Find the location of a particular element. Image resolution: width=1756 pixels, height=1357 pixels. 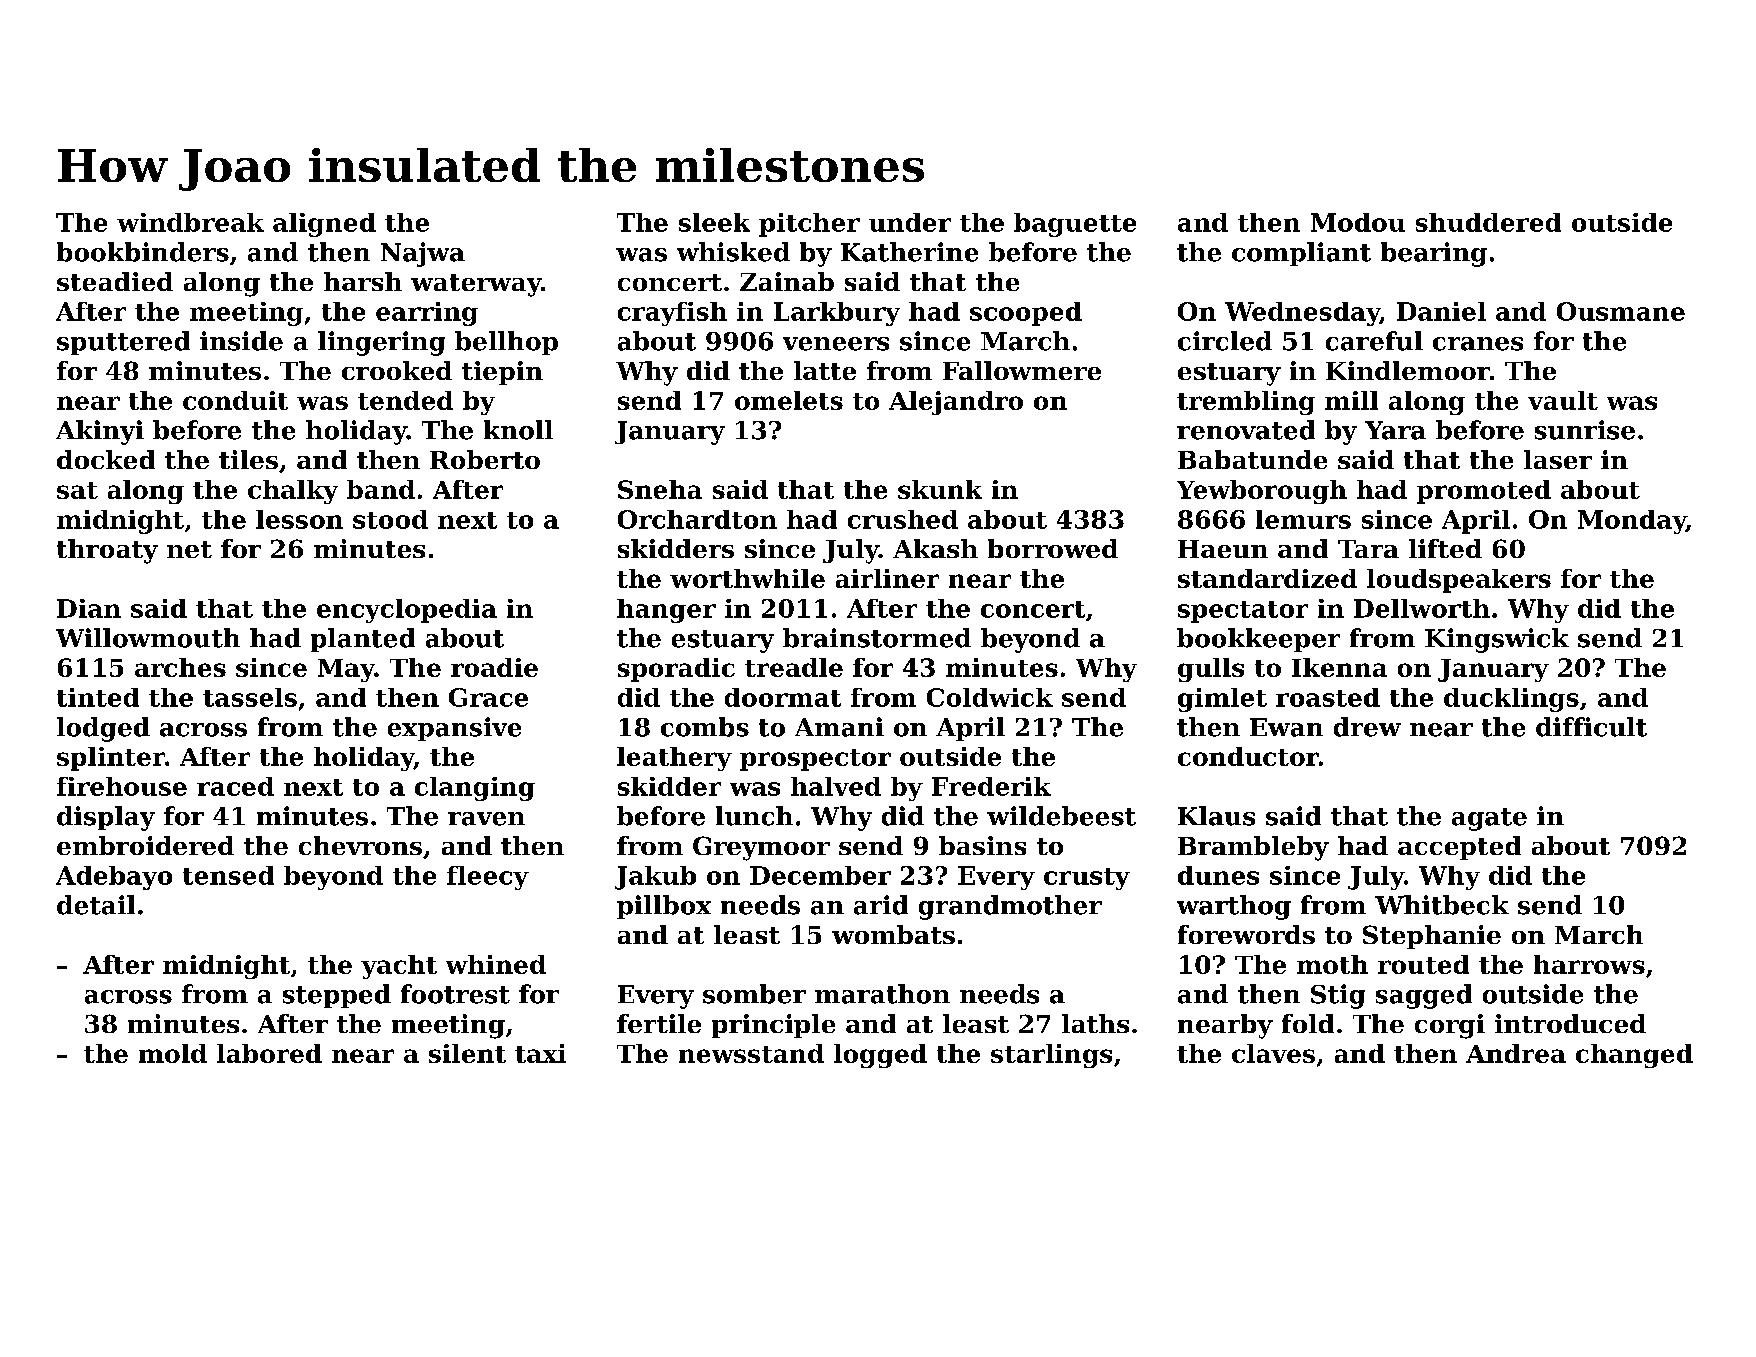

stepped is located at coordinates (337, 996).
